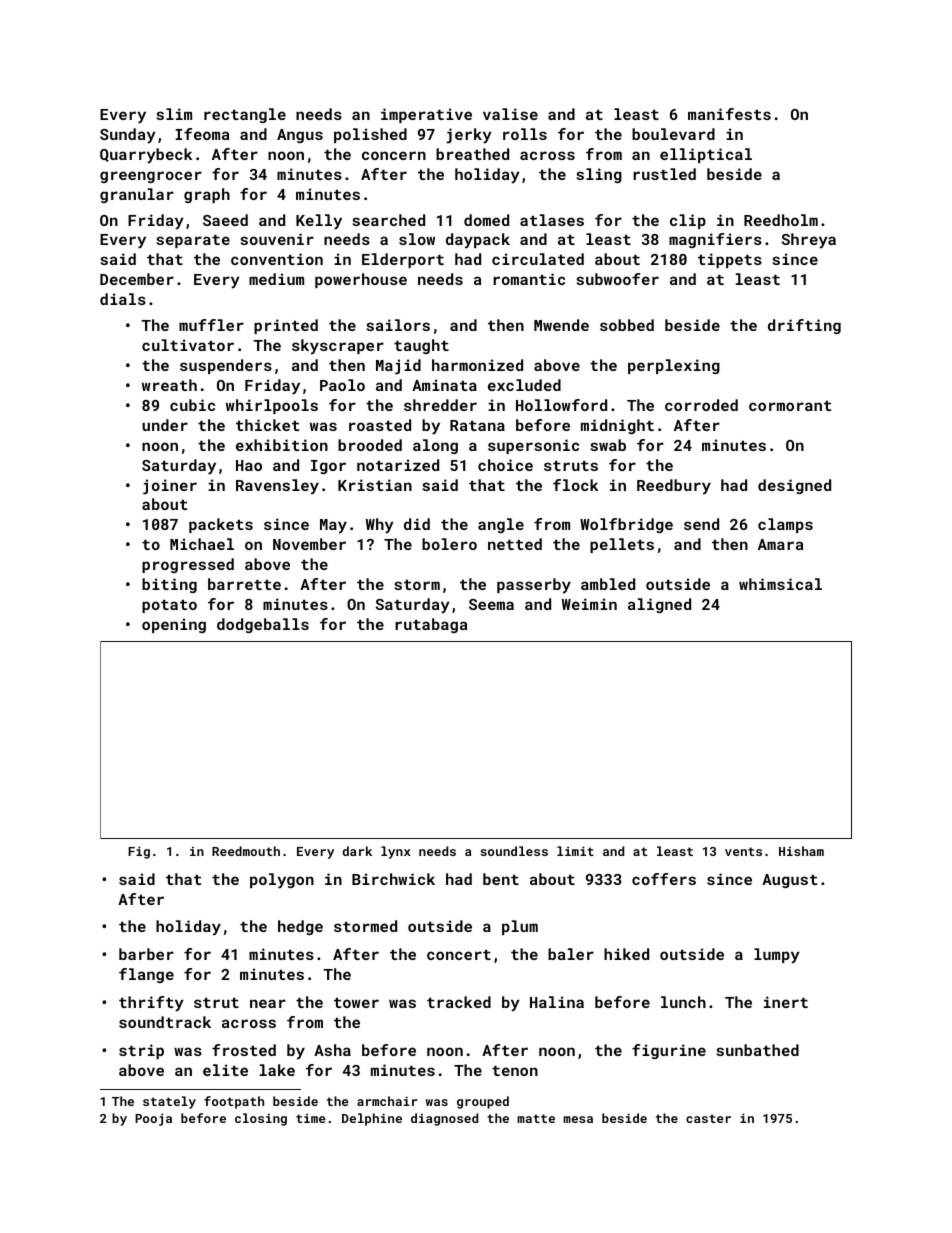  Describe the element at coordinates (477, 425) in the screenshot. I see `Ratana` at that location.
